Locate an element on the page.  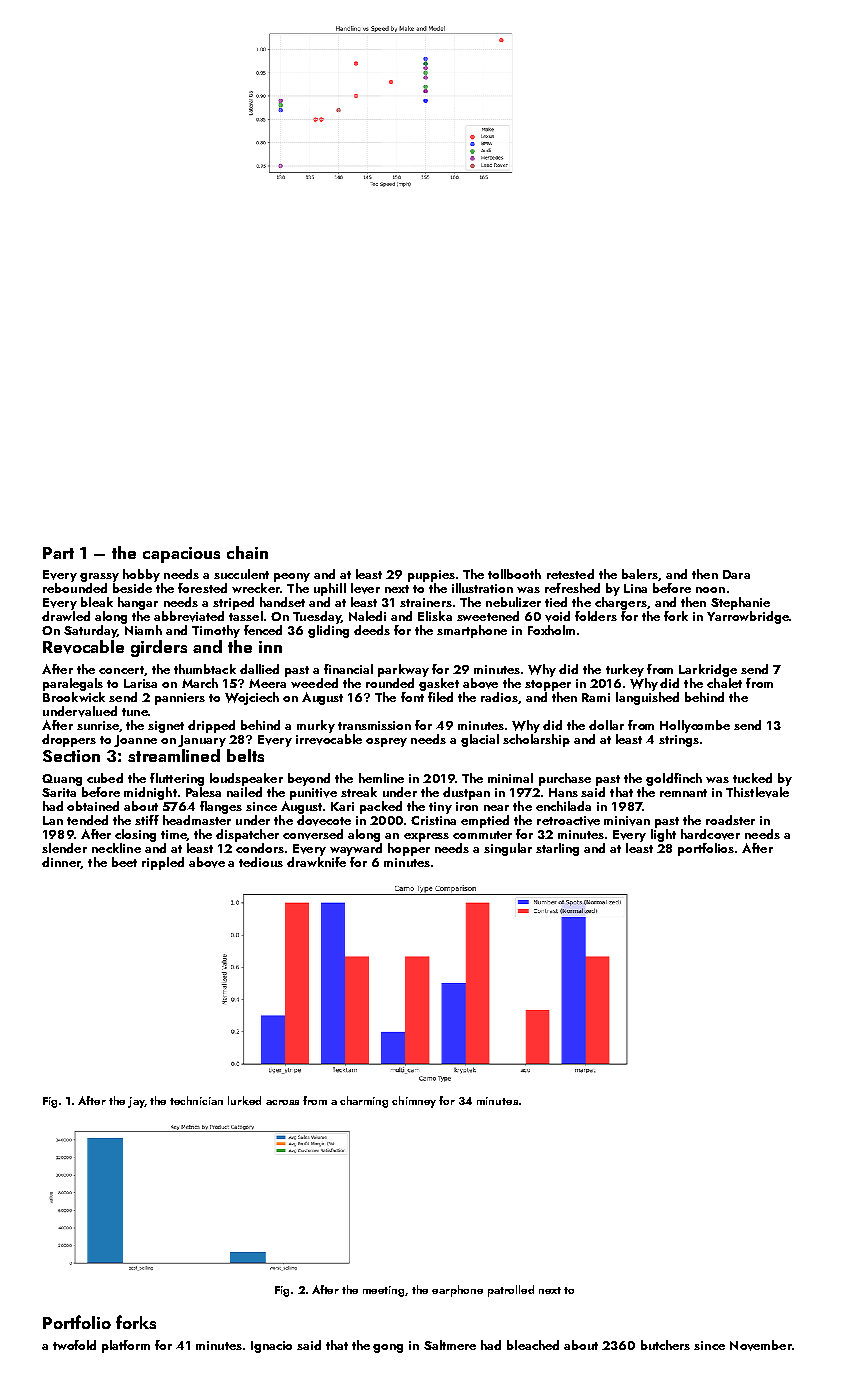
roadster is located at coordinates (730, 820).
